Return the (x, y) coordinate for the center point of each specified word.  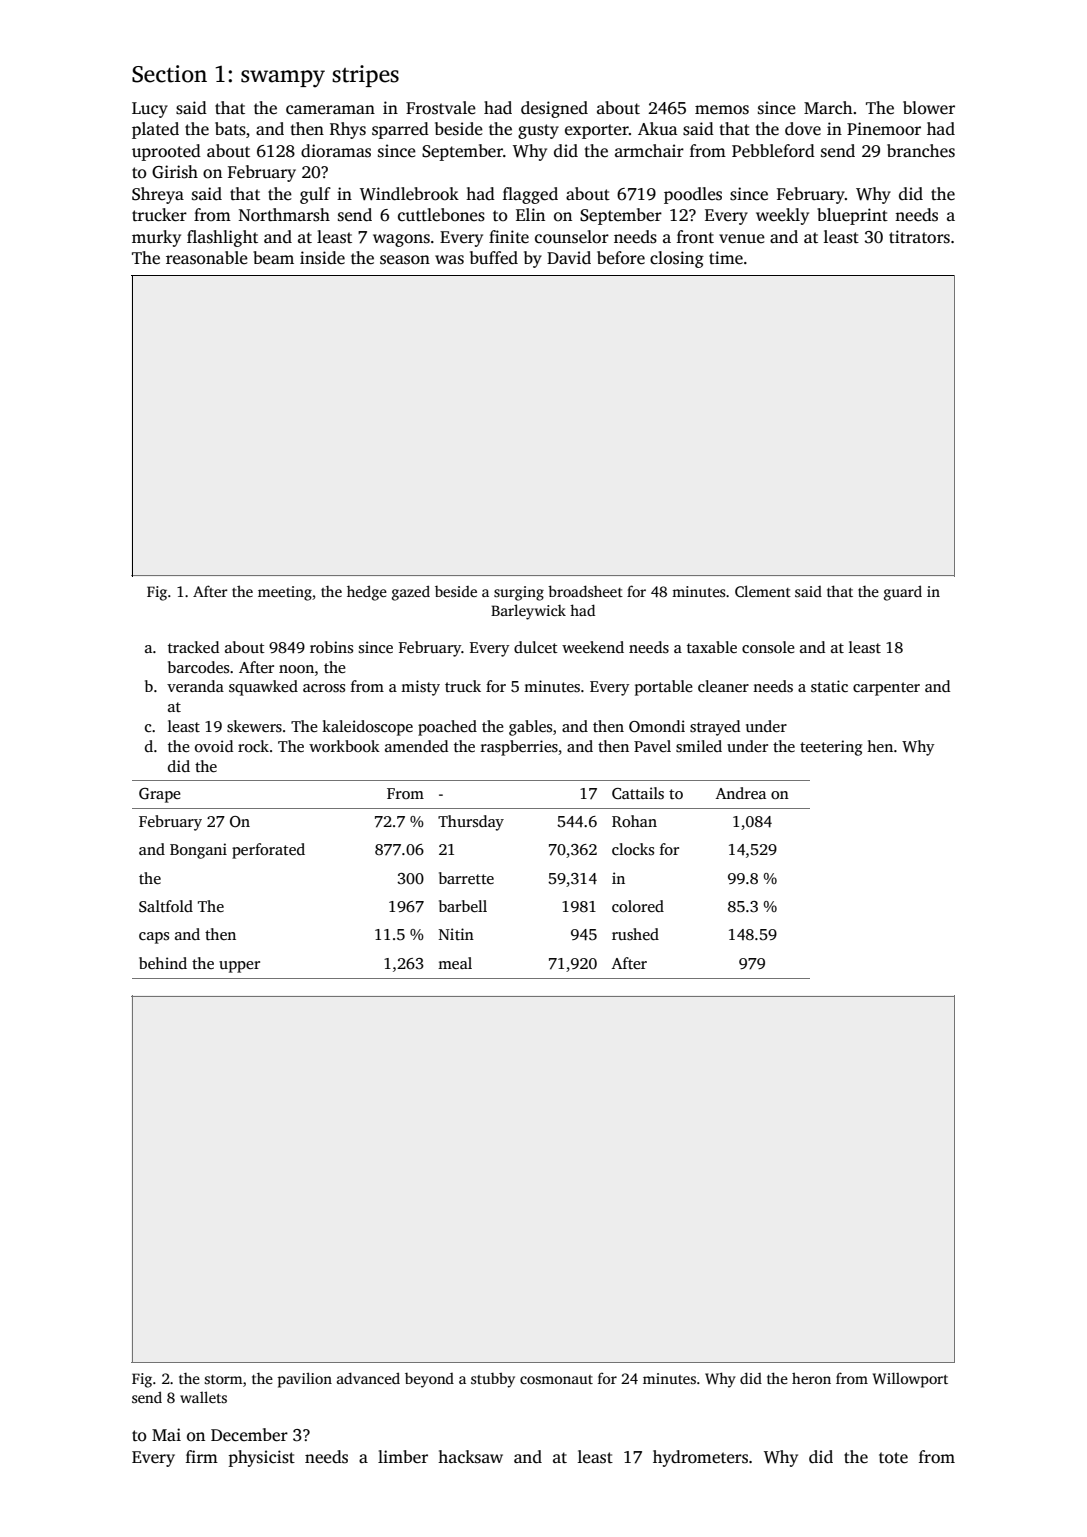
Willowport (910, 1380)
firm (202, 1456)
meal (455, 963)
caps (154, 938)
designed (554, 109)
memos (722, 110)
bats (230, 129)
